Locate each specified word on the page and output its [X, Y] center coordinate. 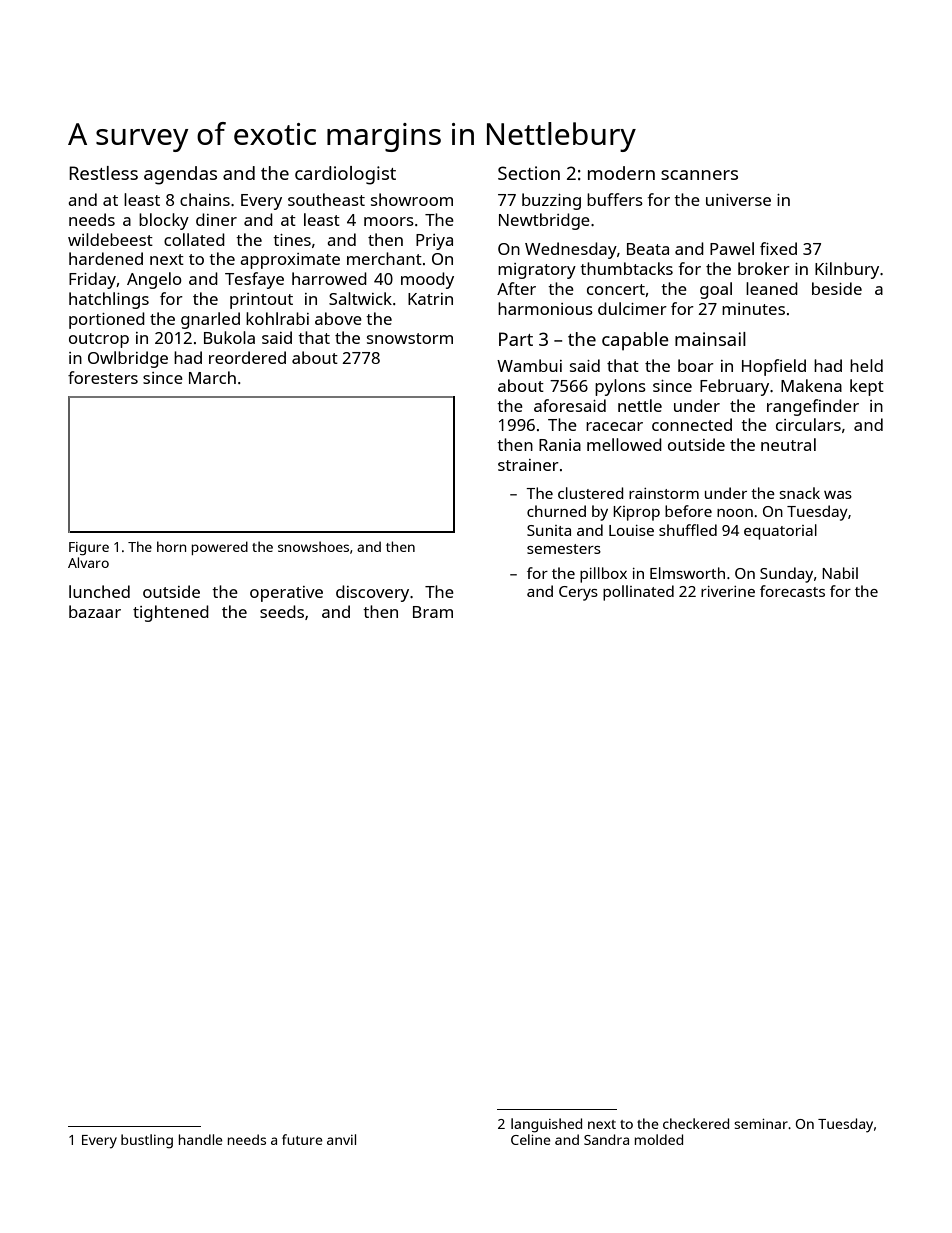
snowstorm [410, 338]
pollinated [638, 593]
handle [201, 1139]
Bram [433, 612]
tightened [171, 613]
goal [716, 290]
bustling [147, 1141]
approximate [290, 261]
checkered [696, 1123]
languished [546, 1125]
